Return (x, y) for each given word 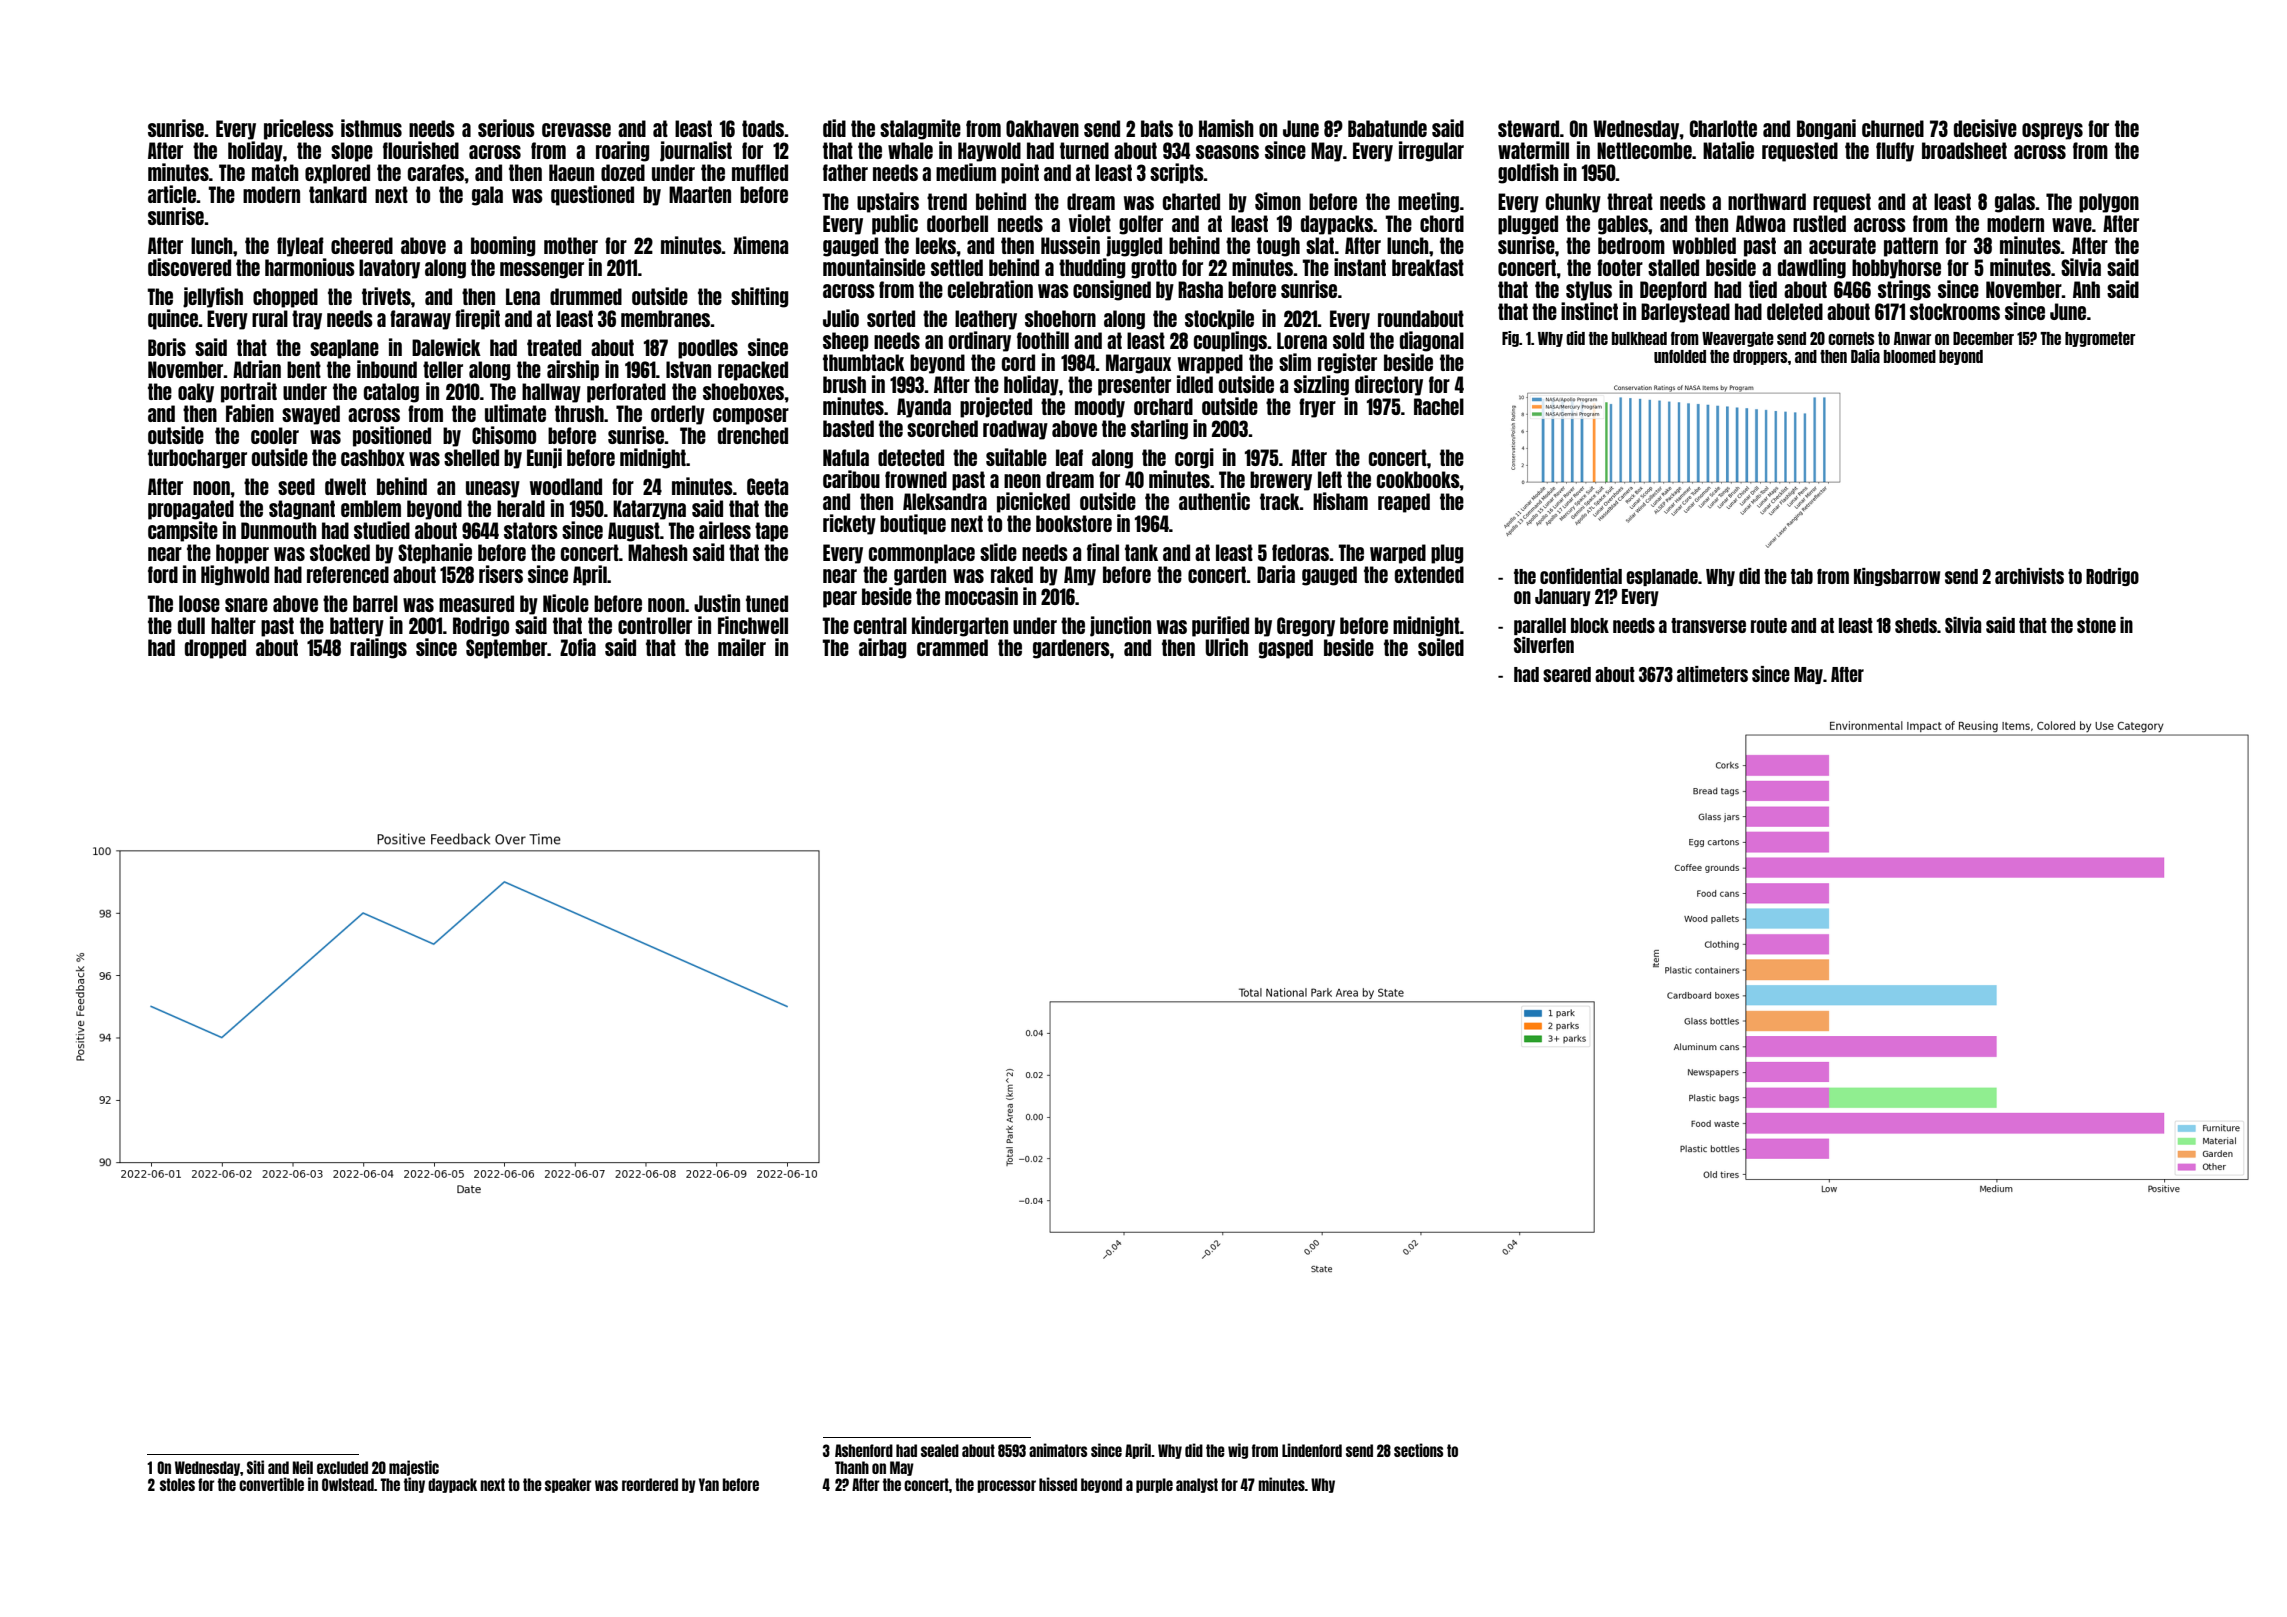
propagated (191, 510)
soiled (1441, 647)
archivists (2029, 576)
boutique (913, 524)
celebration (990, 289)
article (172, 194)
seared (1567, 674)
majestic (414, 1468)
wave (2072, 225)
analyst (1197, 1485)
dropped (215, 649)
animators (1058, 1450)
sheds (1916, 625)
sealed (940, 1450)
